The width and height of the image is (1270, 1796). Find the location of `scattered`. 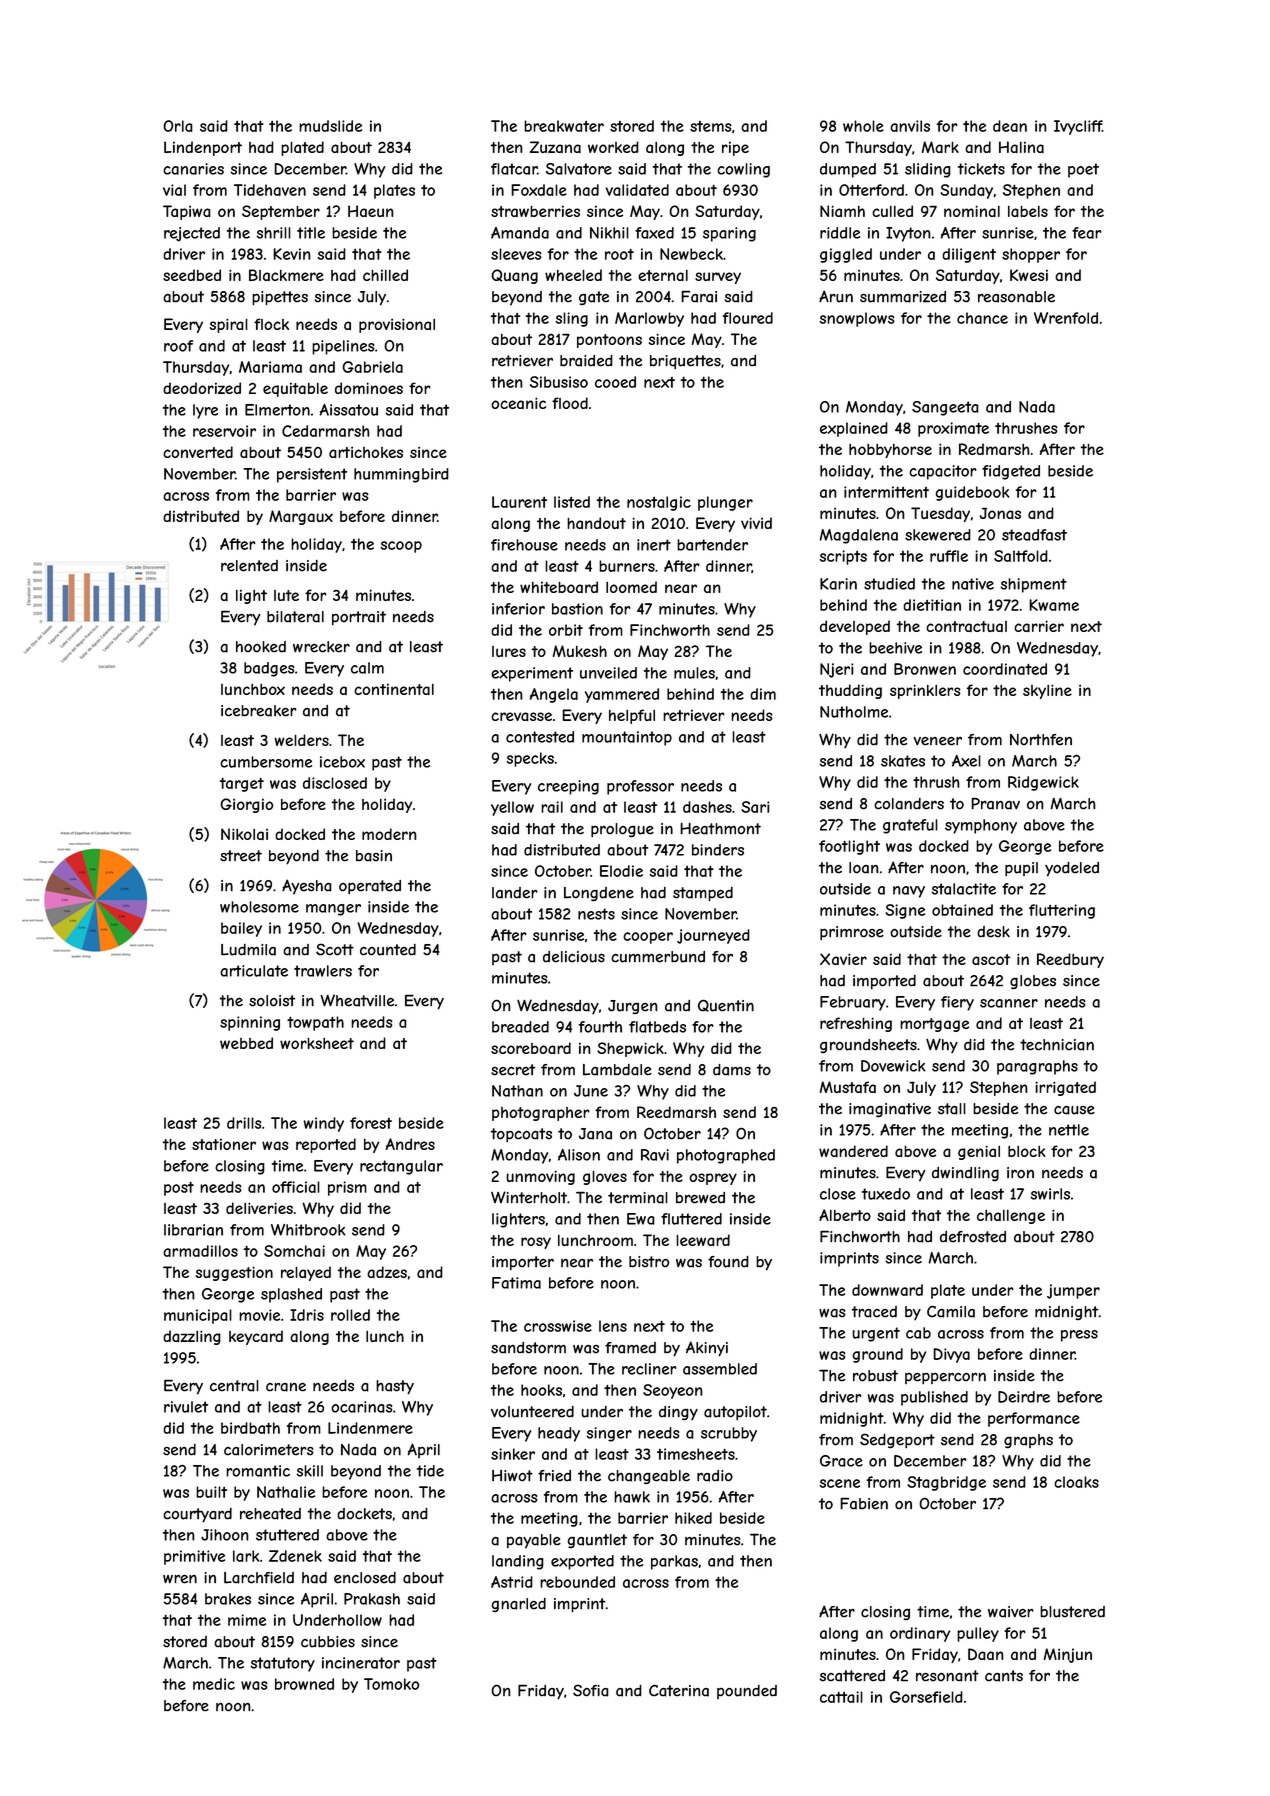

scattered is located at coordinates (852, 1676).
